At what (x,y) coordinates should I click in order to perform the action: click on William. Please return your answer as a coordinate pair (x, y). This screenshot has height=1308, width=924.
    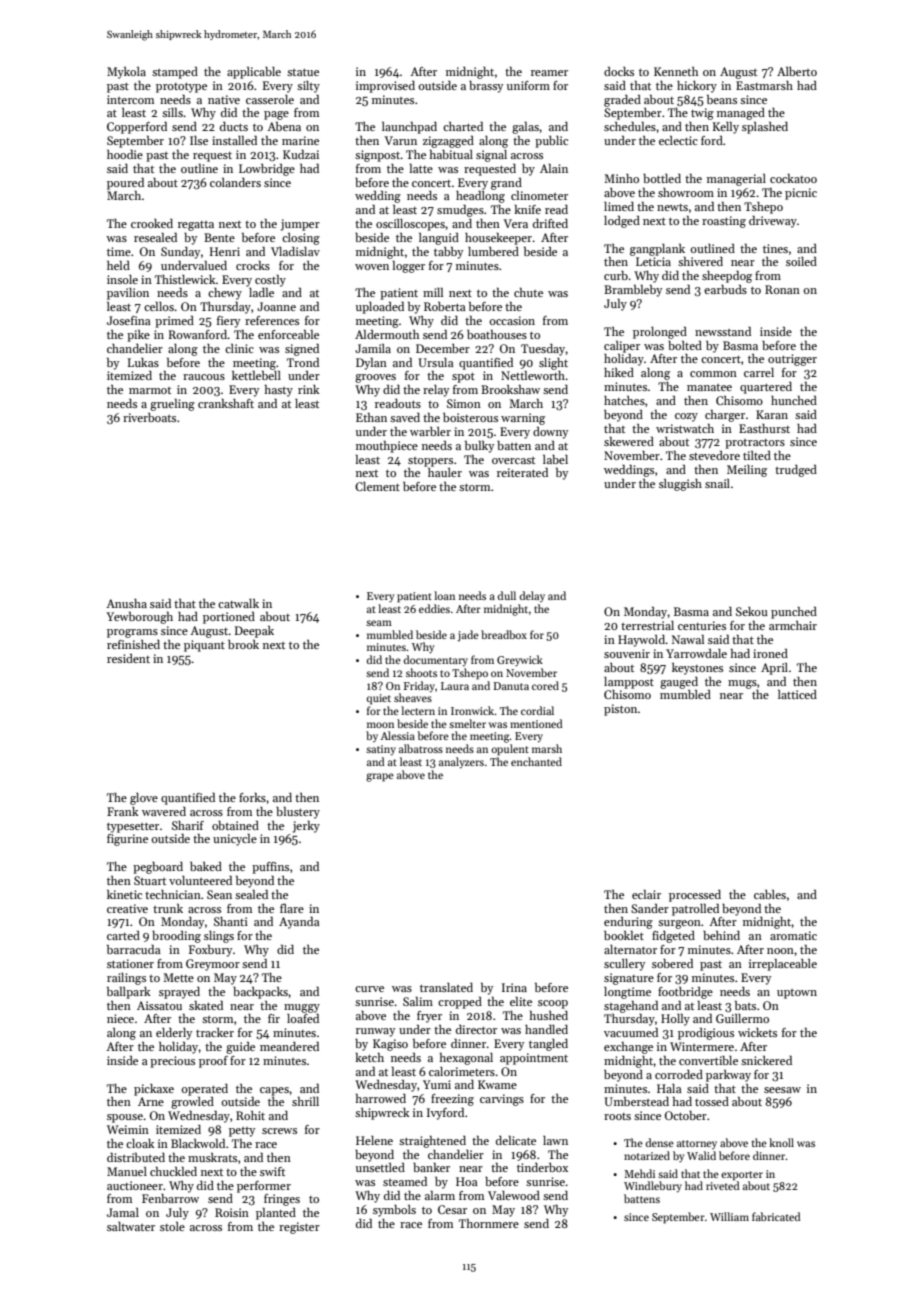
    Looking at the image, I should click on (729, 1216).
